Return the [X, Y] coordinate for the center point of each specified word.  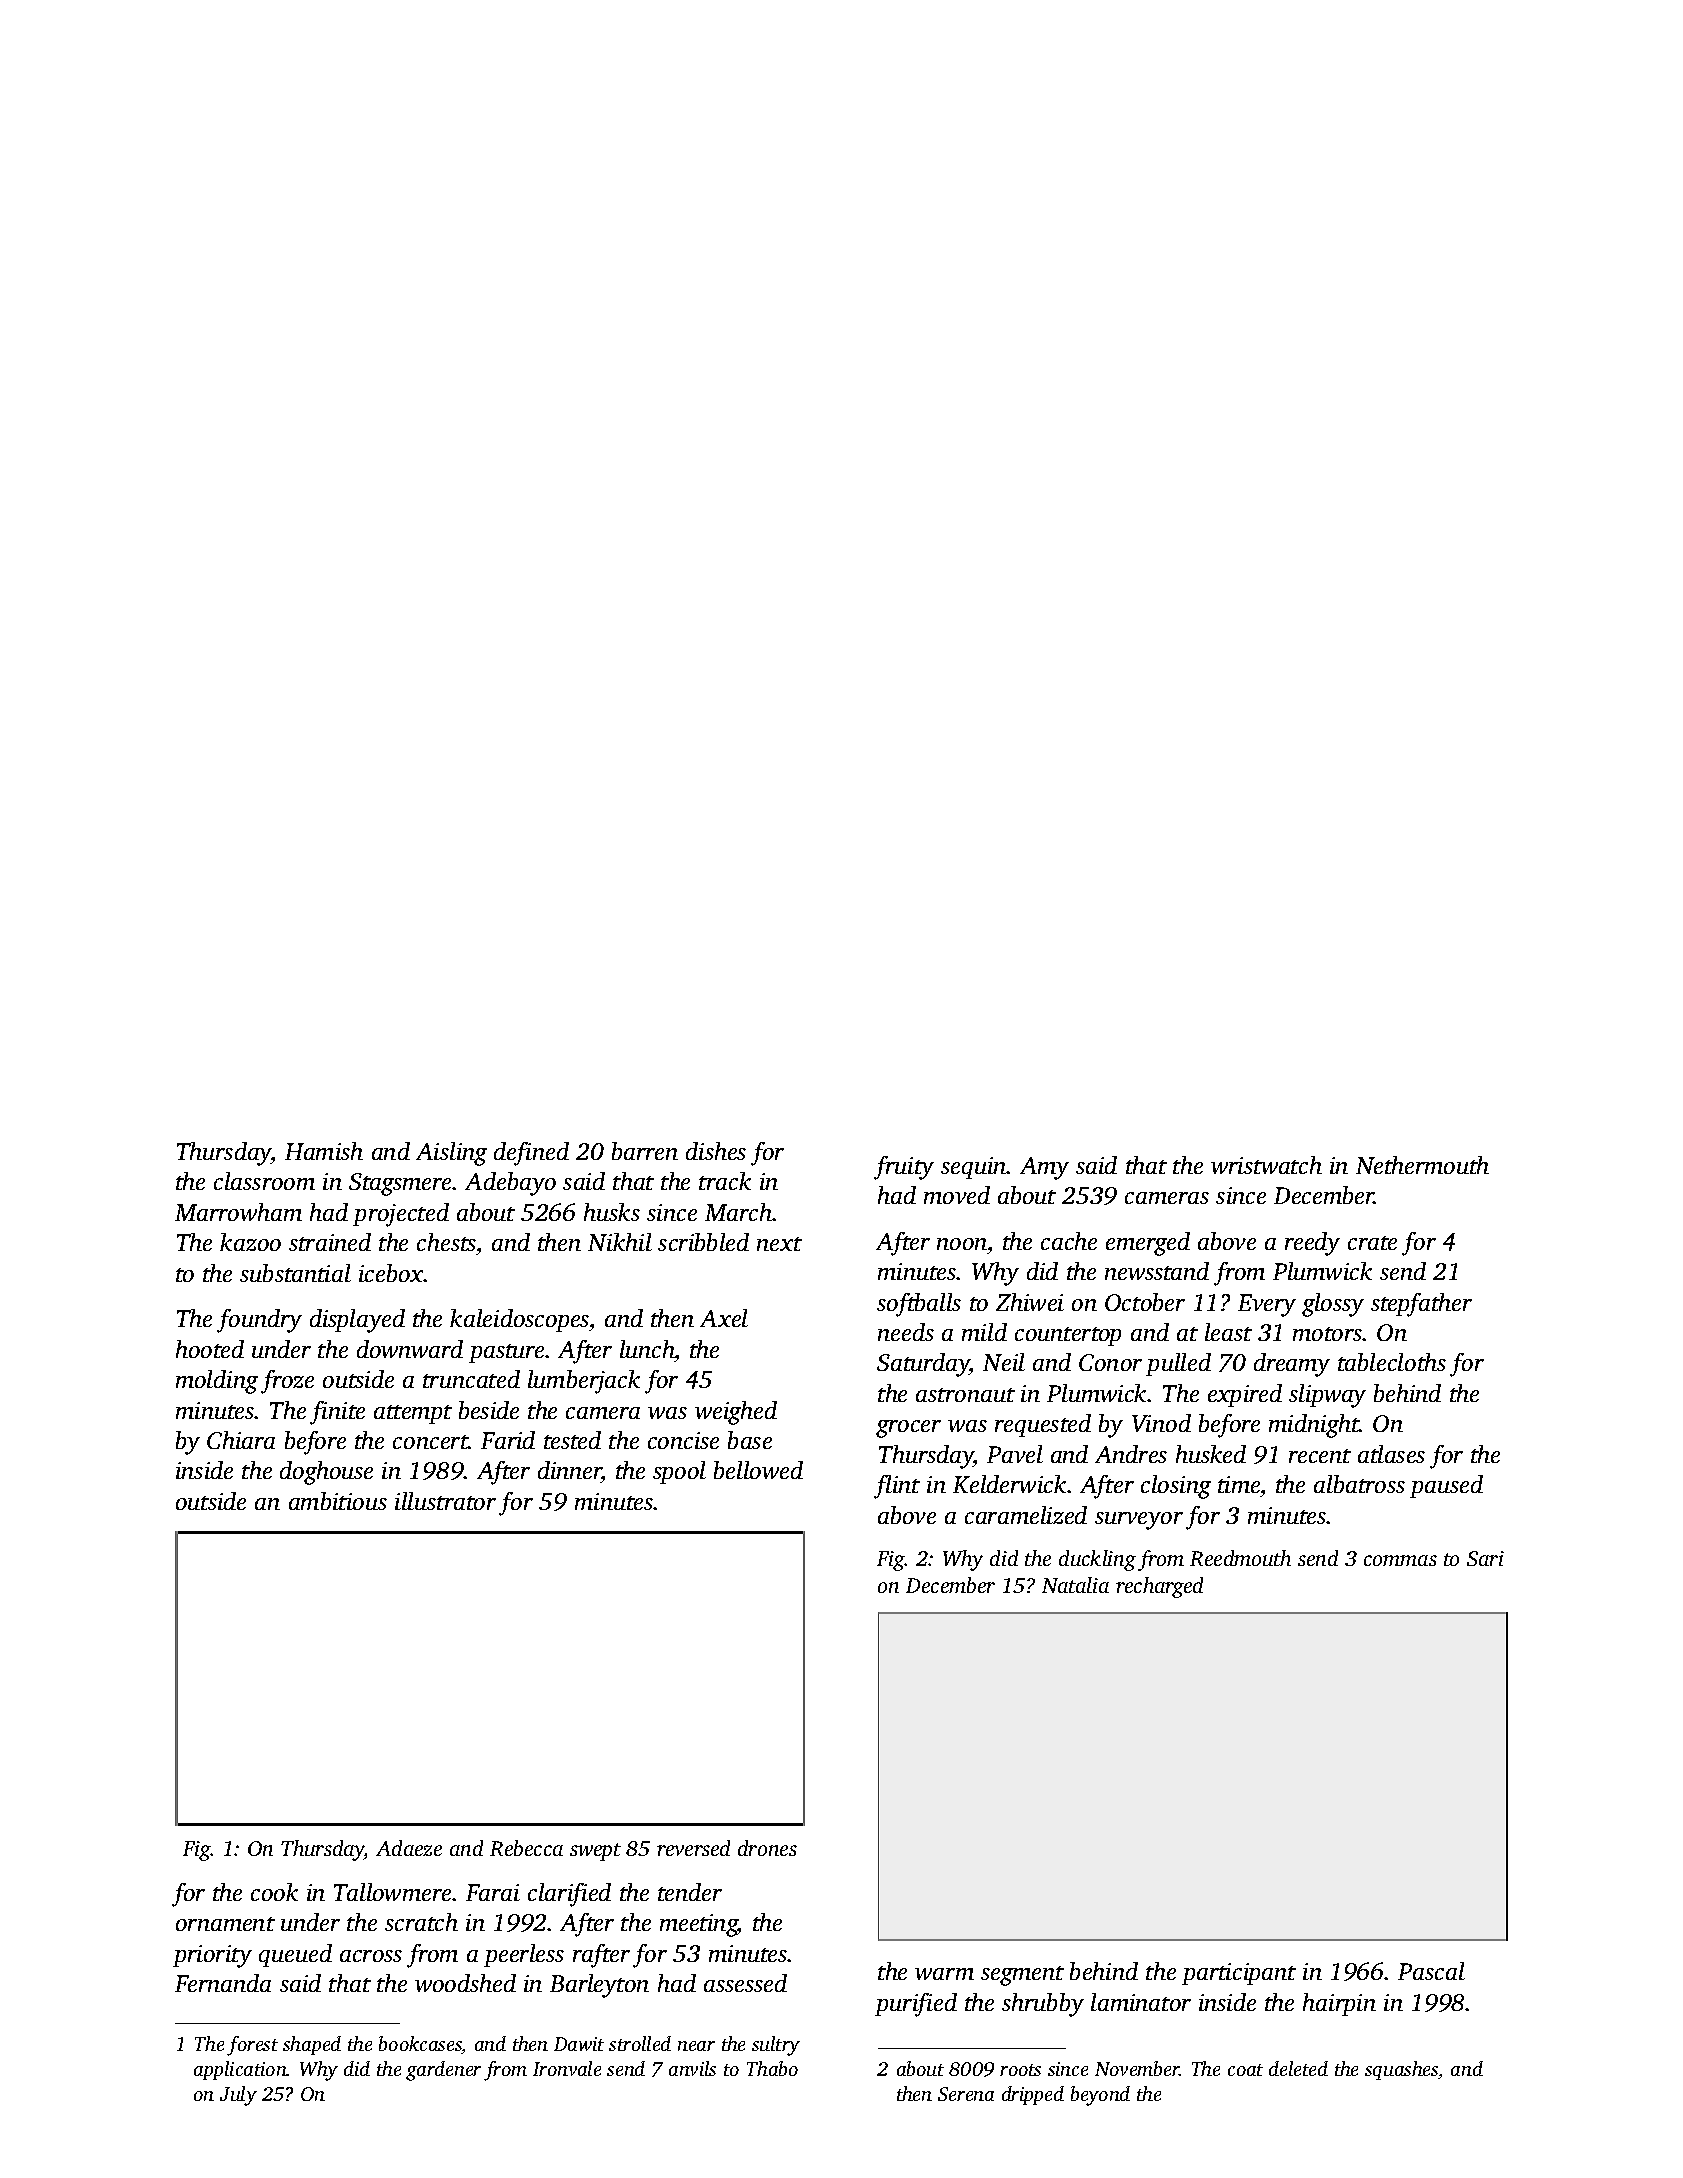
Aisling [451, 1154]
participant [1239, 1974]
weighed [736, 1413]
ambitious [338, 1501]
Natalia [1075, 1585]
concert [430, 1442]
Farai [493, 1892]
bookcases [420, 2045]
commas [1400, 1560]
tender [690, 1892]
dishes [716, 1151]
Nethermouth [1422, 1165]
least [1228, 1332]
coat [1245, 2070]
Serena [966, 2094]
